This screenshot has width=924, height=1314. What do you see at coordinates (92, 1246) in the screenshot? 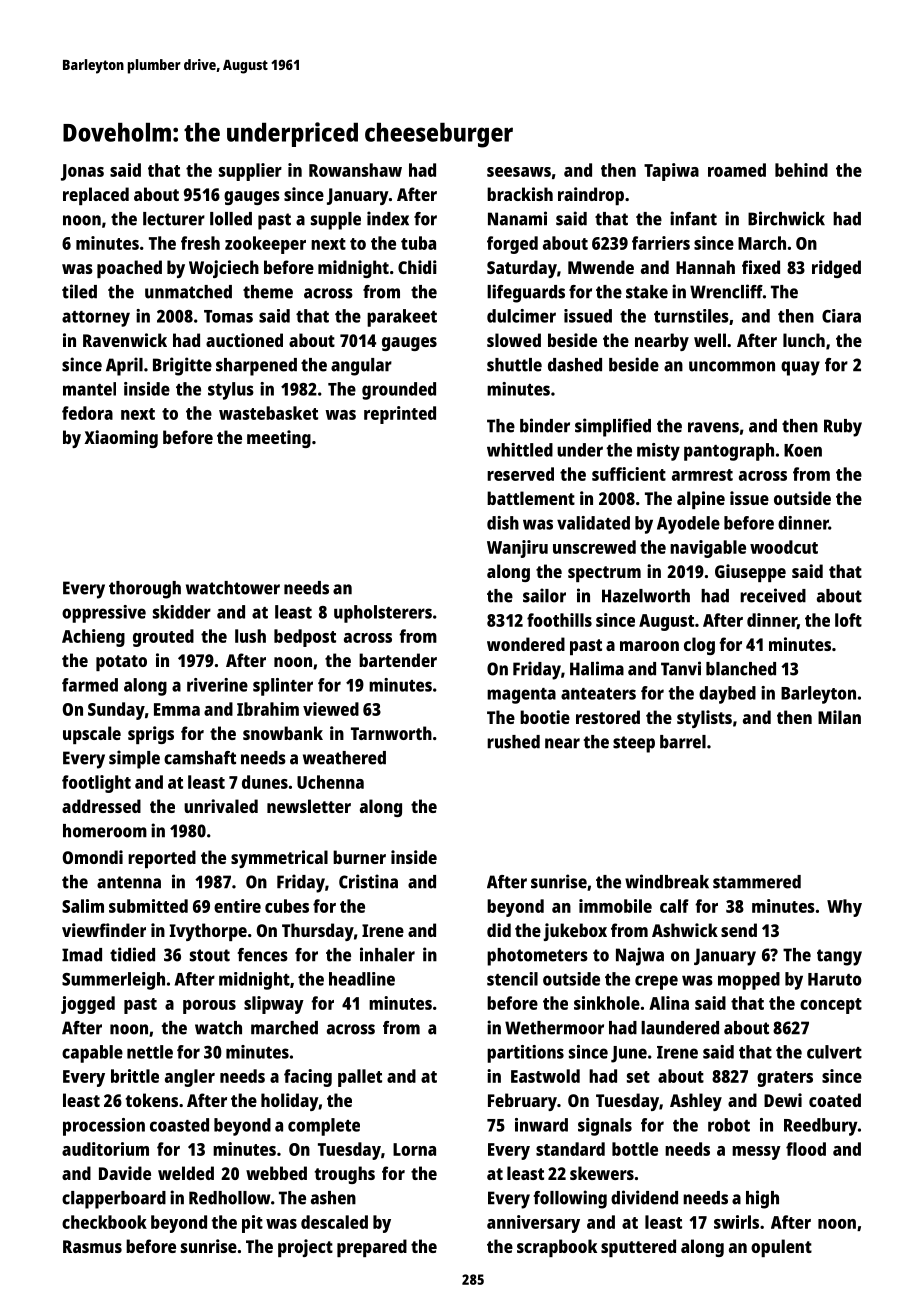
I see `Rasmus` at bounding box center [92, 1246].
